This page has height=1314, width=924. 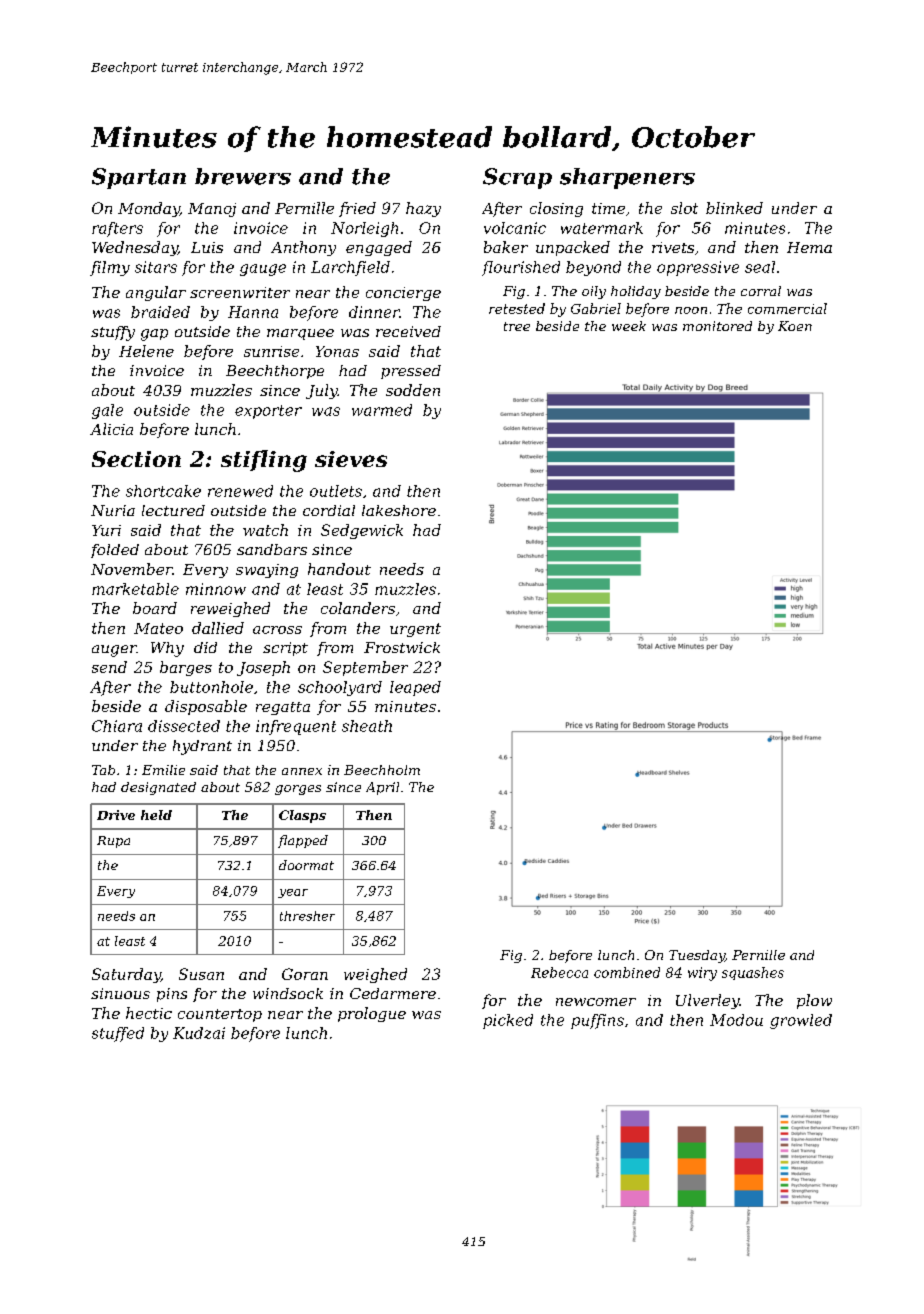 What do you see at coordinates (415, 688) in the page?
I see `leaped` at bounding box center [415, 688].
